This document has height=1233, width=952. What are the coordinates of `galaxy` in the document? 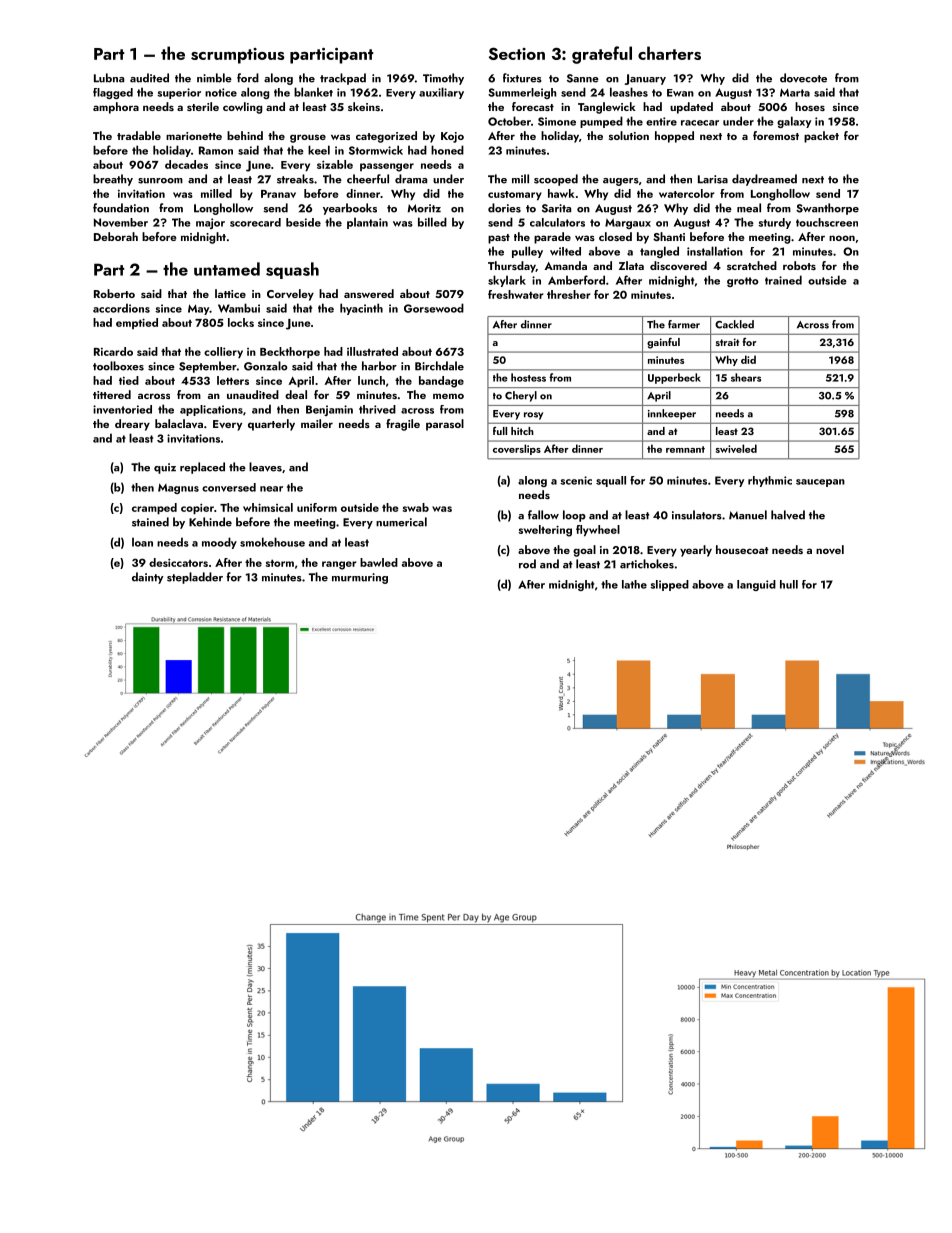 It's located at (794, 122).
